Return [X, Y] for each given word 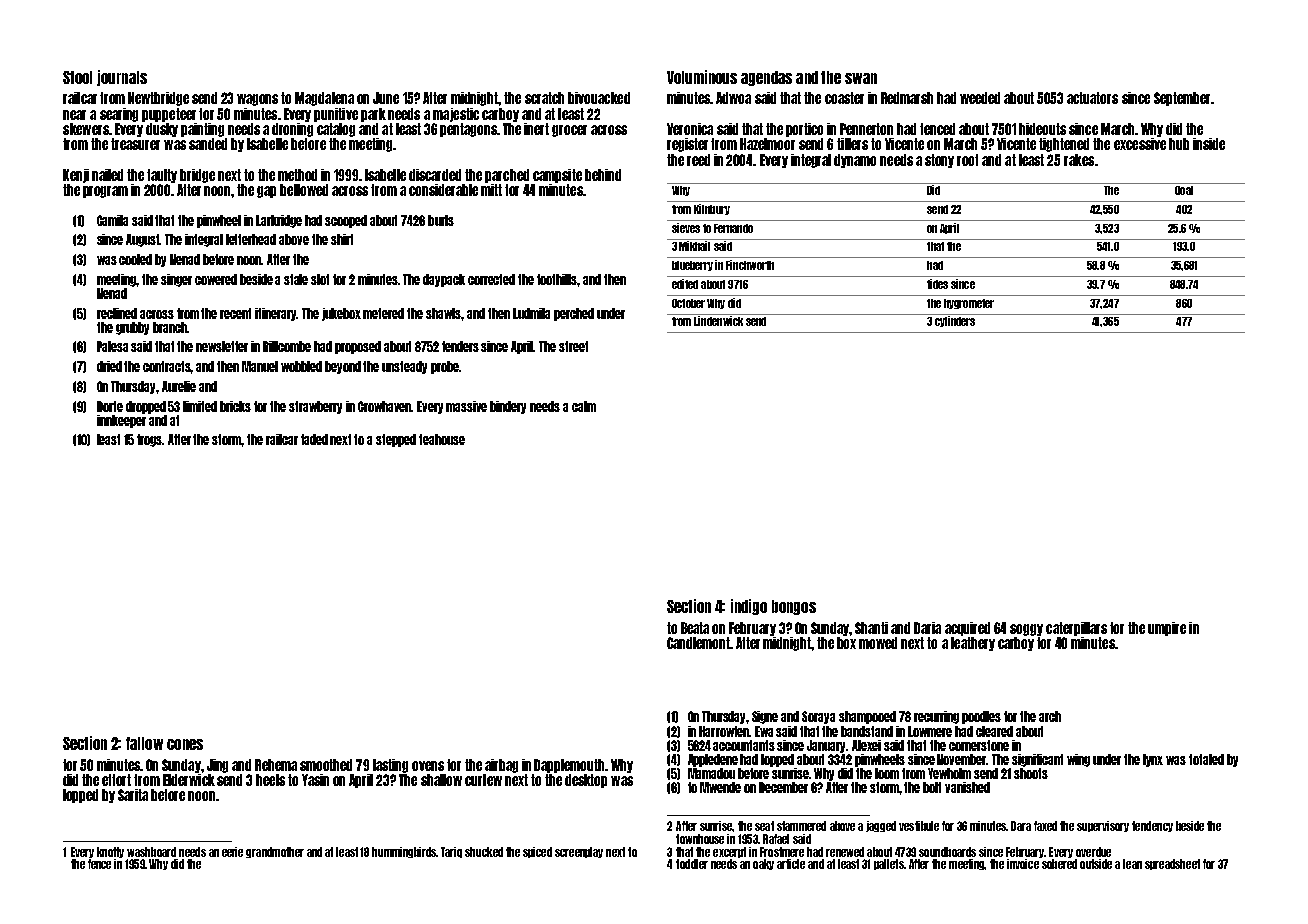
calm [584, 406]
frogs [150, 440]
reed [698, 160]
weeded [980, 98]
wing [1078, 760]
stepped [396, 440]
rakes [1079, 160]
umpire [1167, 629]
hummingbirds [404, 852]
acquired [967, 629]
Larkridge [279, 221]
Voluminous [702, 77]
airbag [501, 766]
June [386, 98]
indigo [749, 607]
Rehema [276, 765]
